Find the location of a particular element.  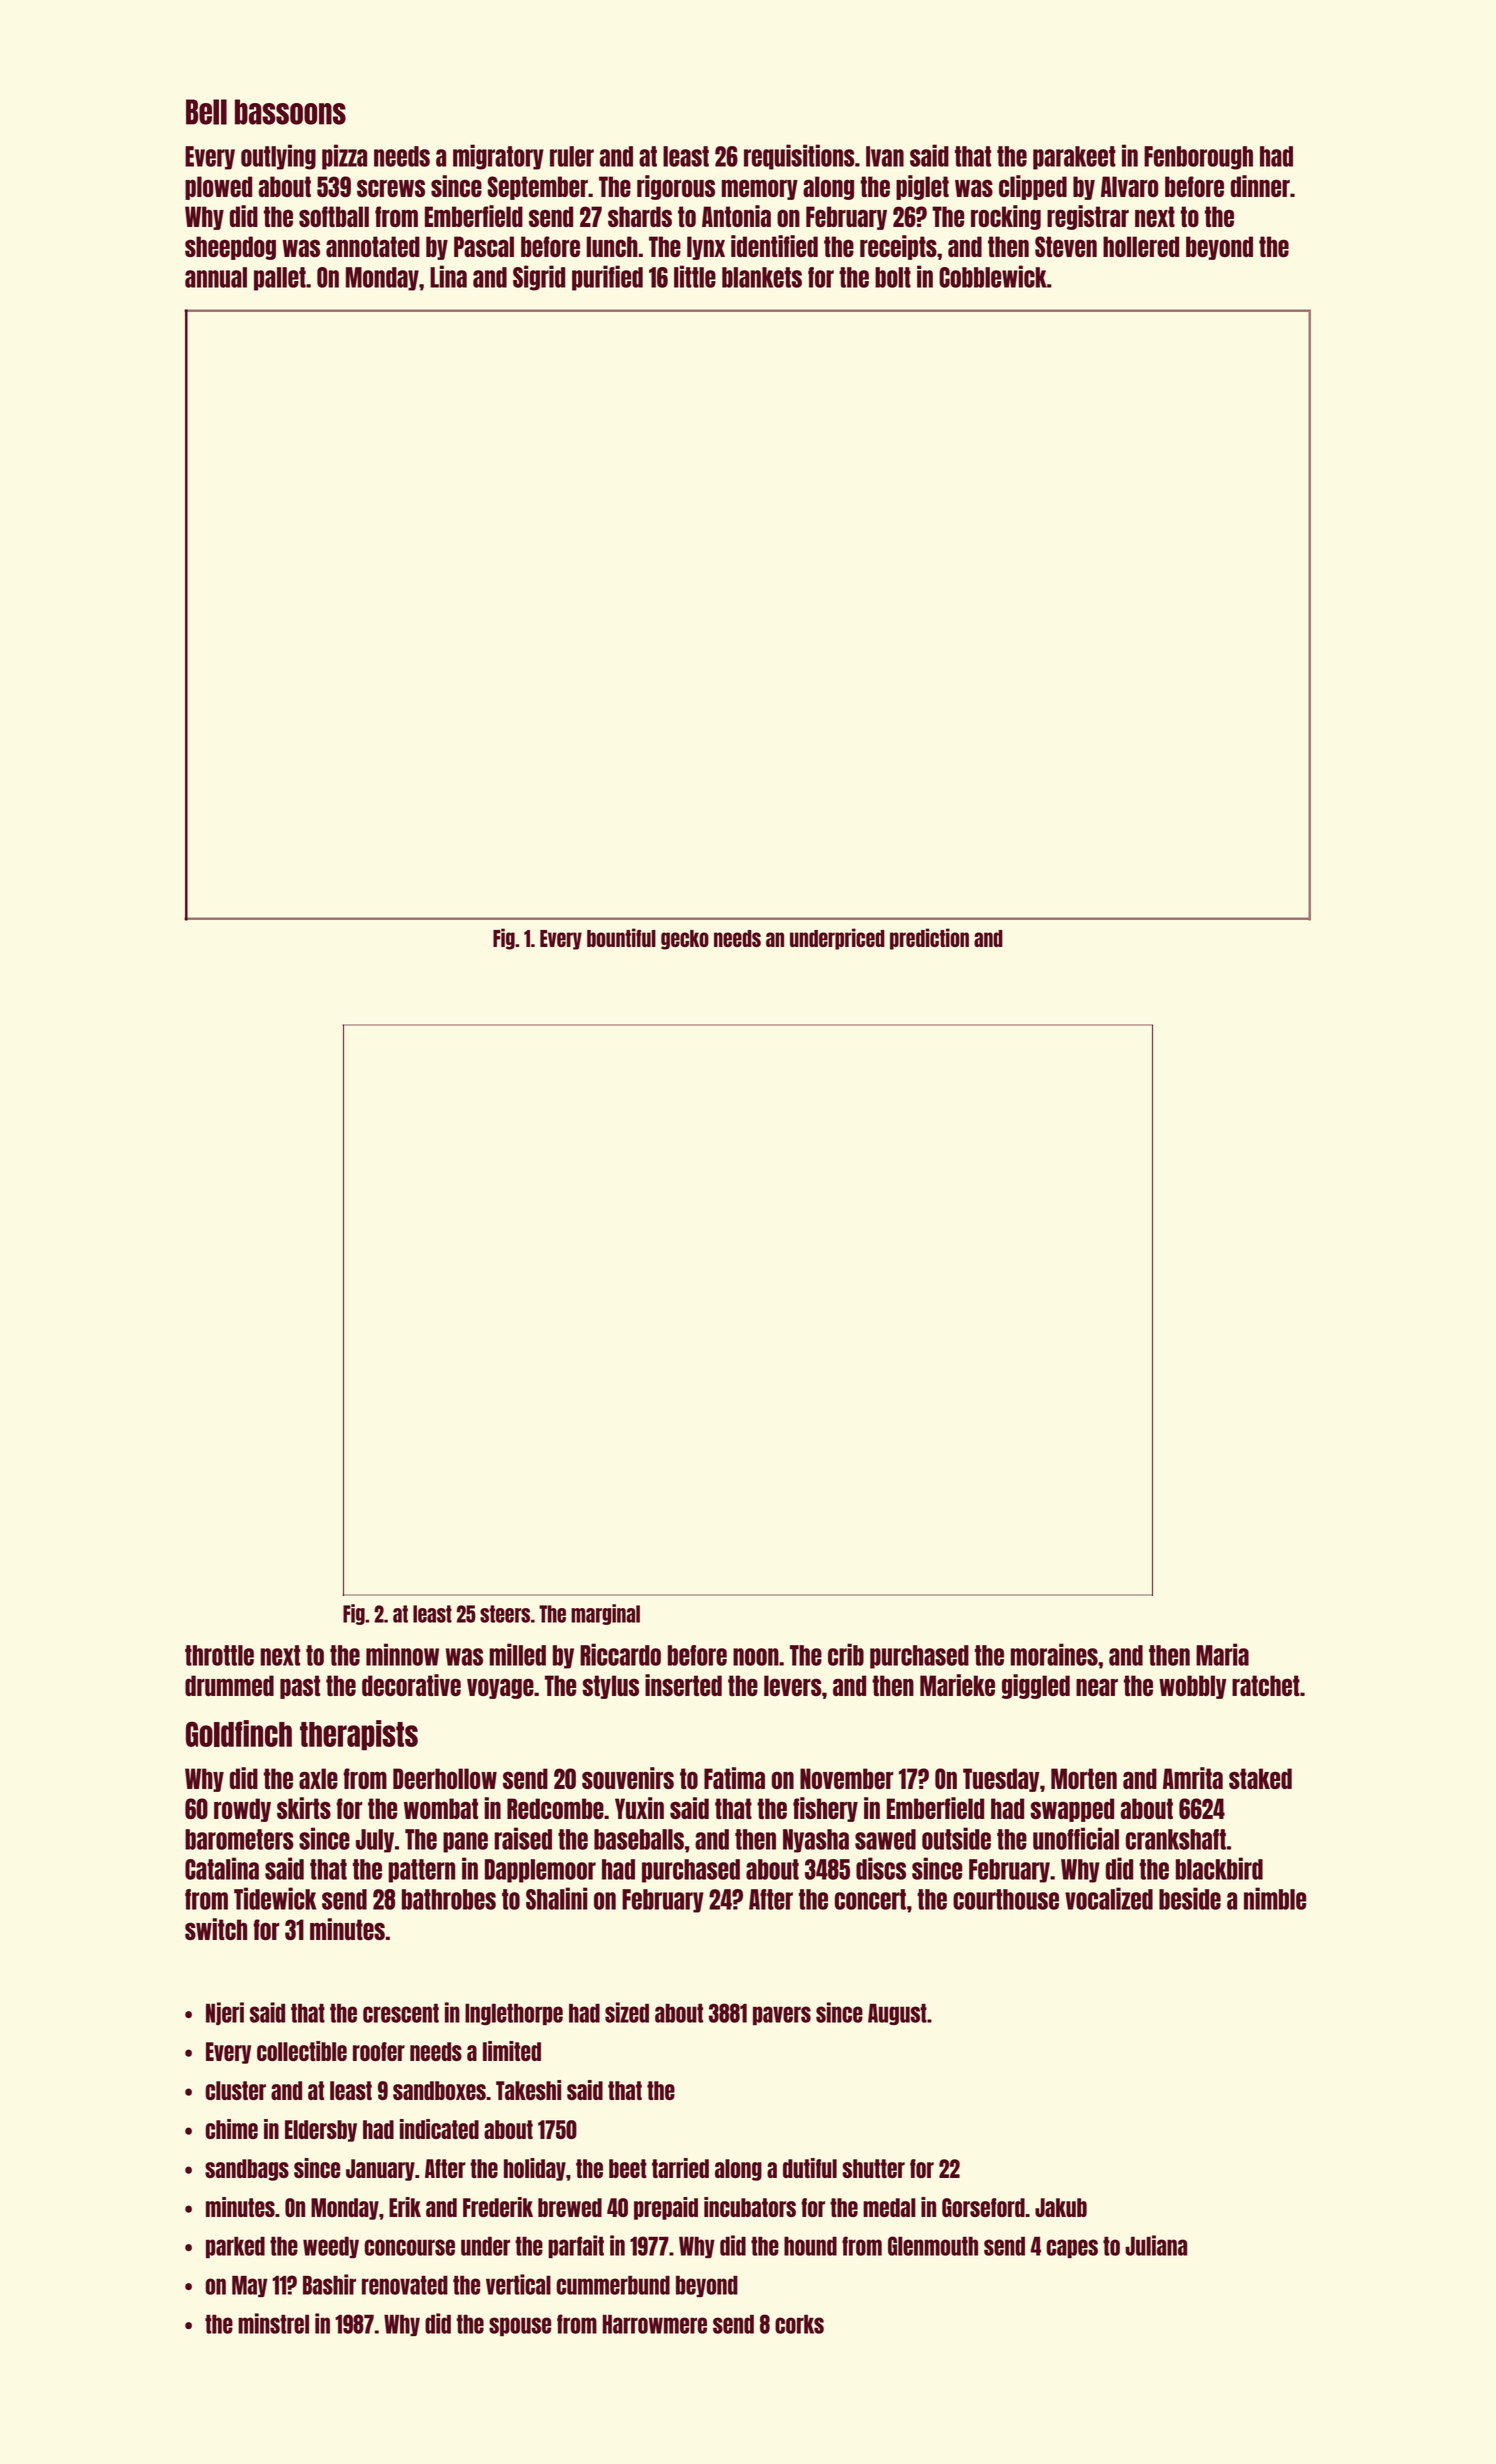

requisitions is located at coordinates (799, 157).
